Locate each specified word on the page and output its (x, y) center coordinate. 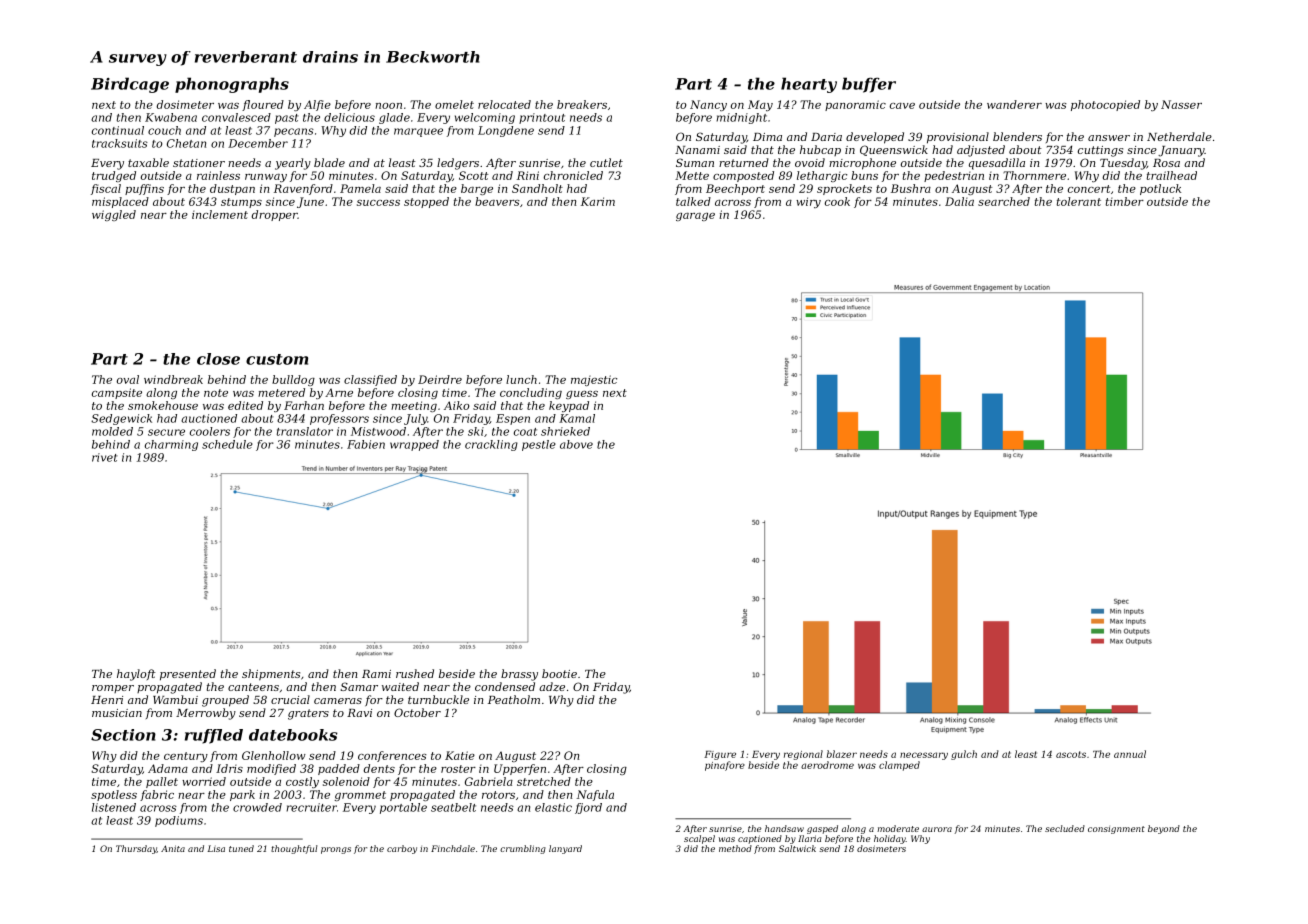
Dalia (959, 201)
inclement (220, 214)
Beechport (735, 189)
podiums (179, 821)
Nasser (1181, 104)
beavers (497, 201)
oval (128, 379)
